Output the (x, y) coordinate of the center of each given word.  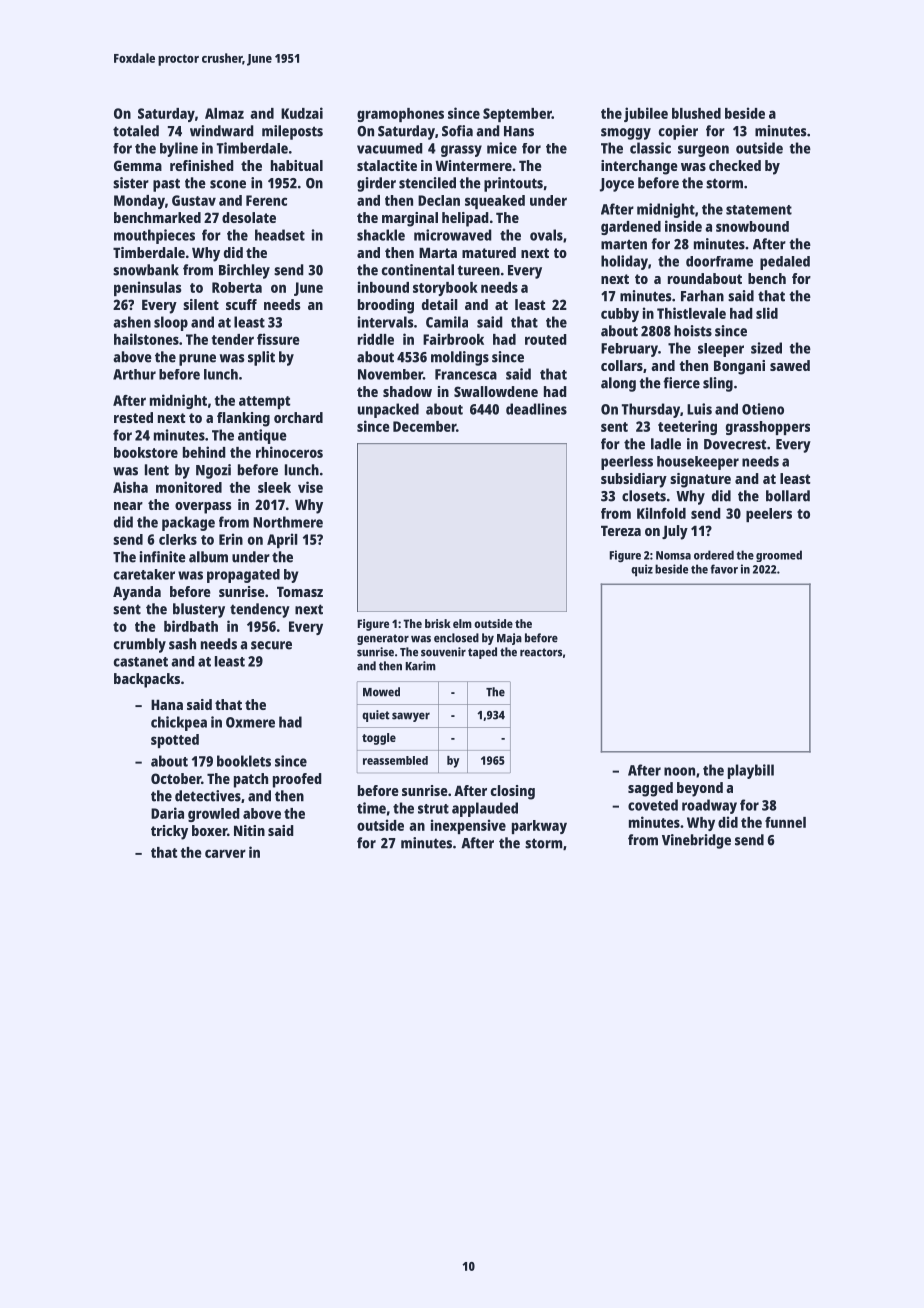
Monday (139, 202)
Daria (167, 813)
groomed (779, 556)
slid (767, 313)
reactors (541, 652)
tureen (478, 270)
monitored (189, 487)
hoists (693, 331)
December (424, 426)
